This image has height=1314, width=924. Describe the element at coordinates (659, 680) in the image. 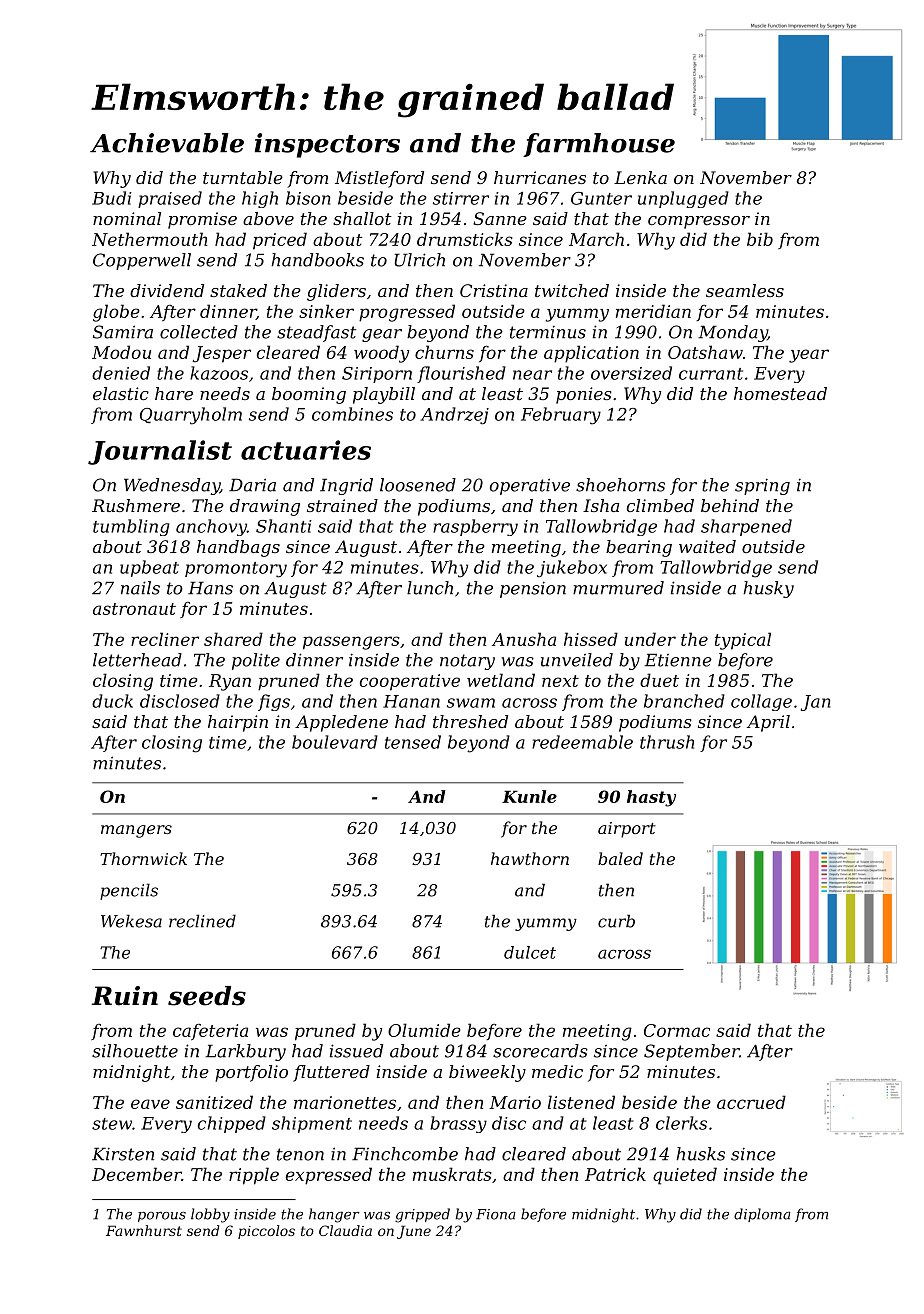

I see `duet` at that location.
